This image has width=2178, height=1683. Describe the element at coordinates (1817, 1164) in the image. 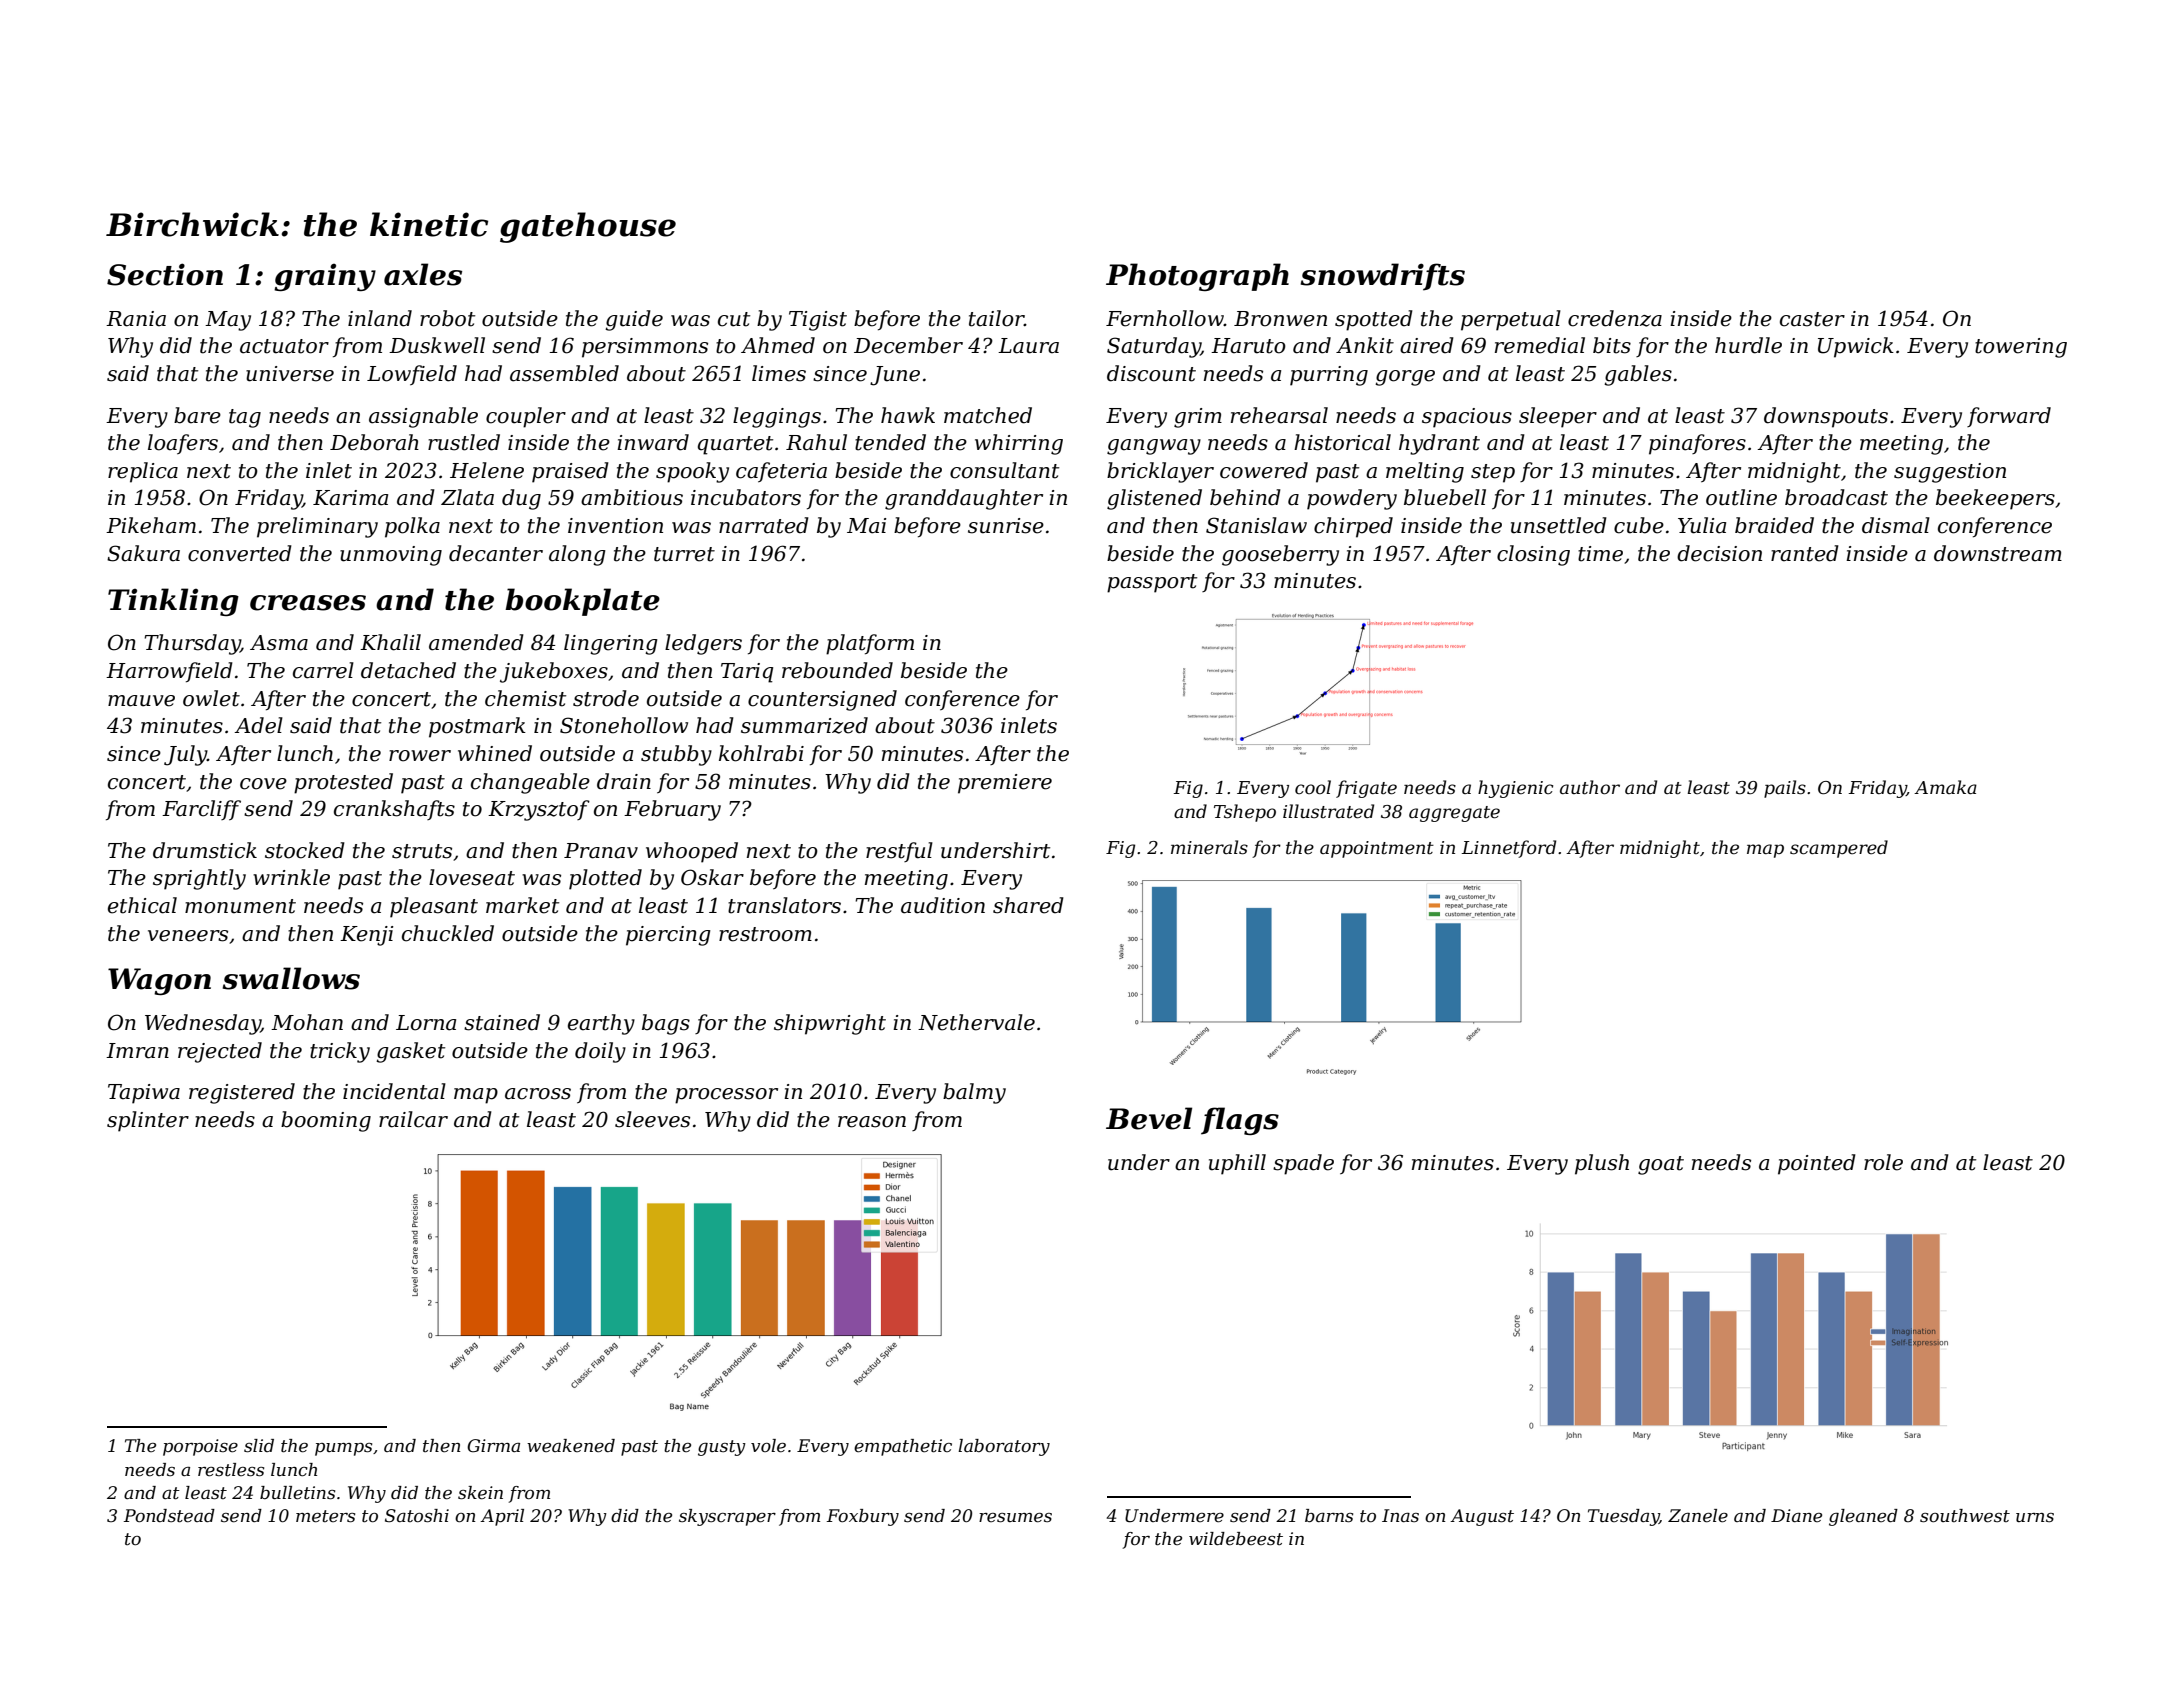

I see `pointed` at that location.
